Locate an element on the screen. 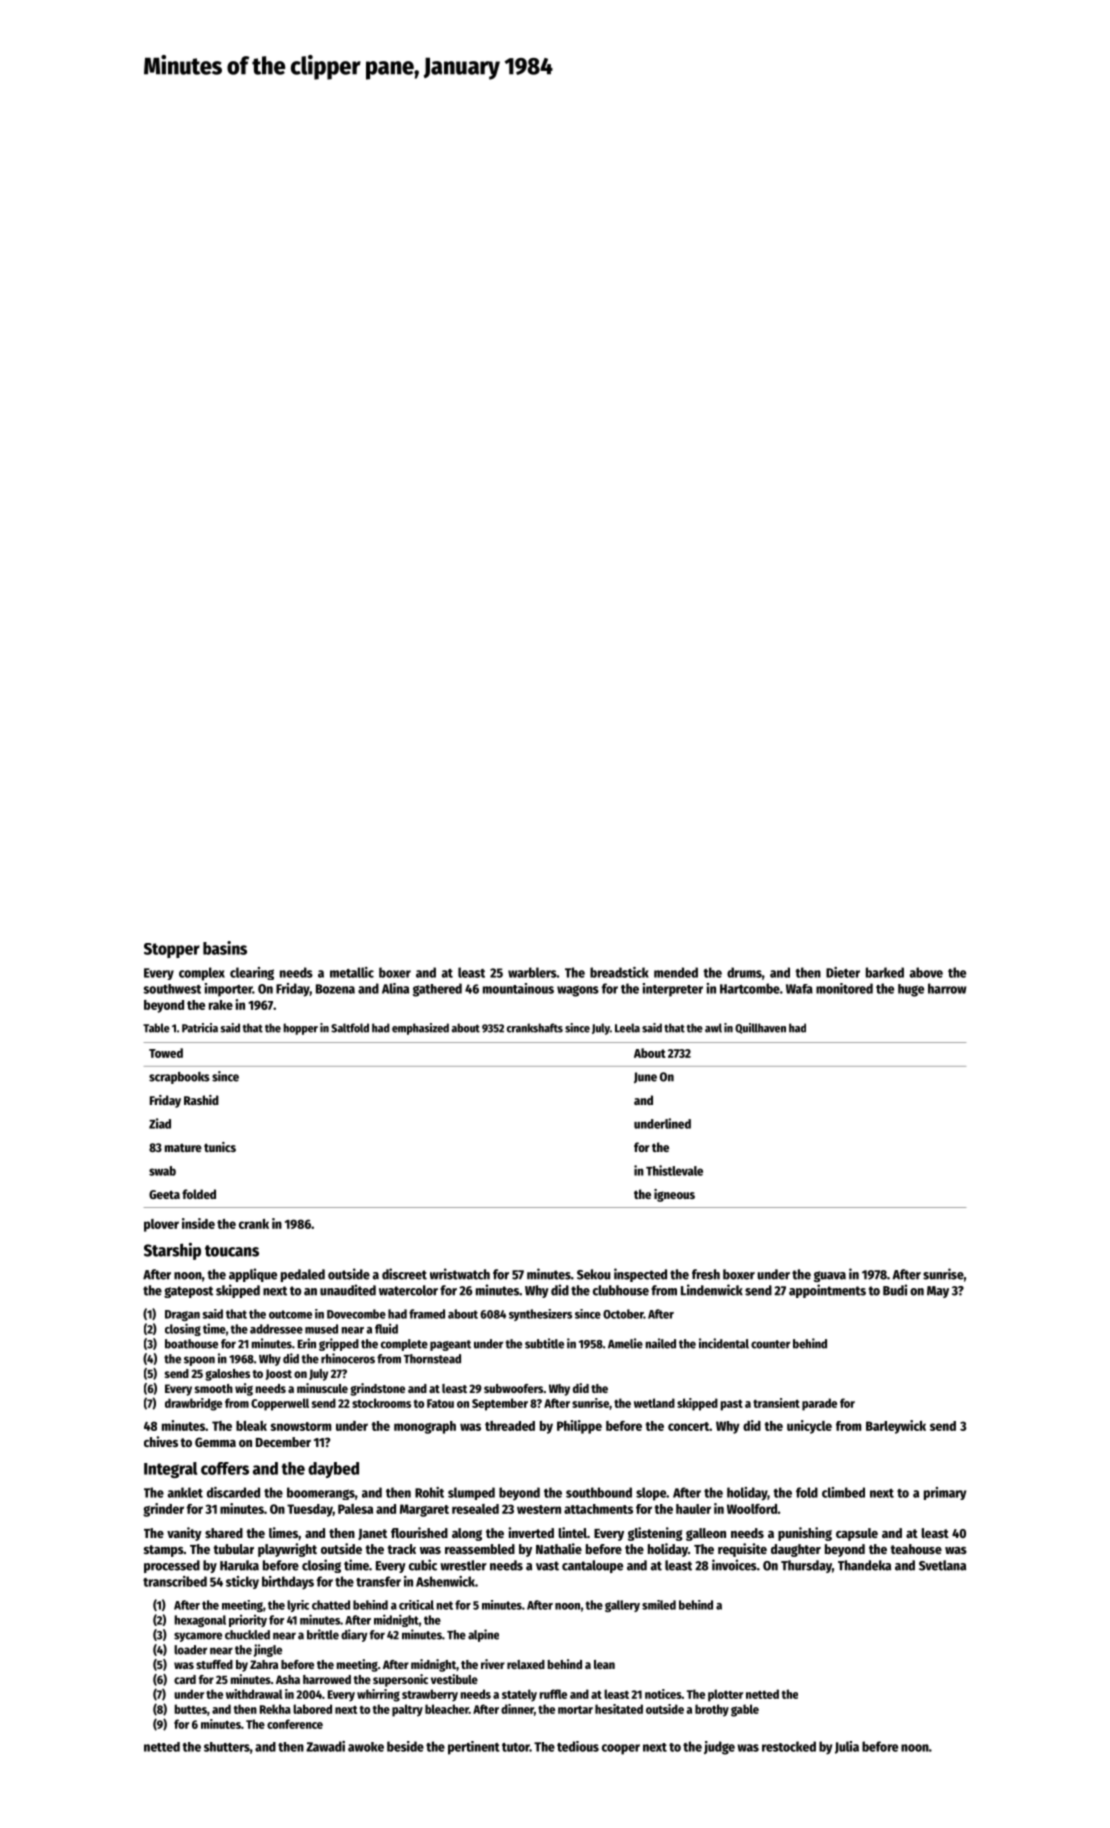 Image resolution: width=1110 pixels, height=1828 pixels. above is located at coordinates (926, 972).
